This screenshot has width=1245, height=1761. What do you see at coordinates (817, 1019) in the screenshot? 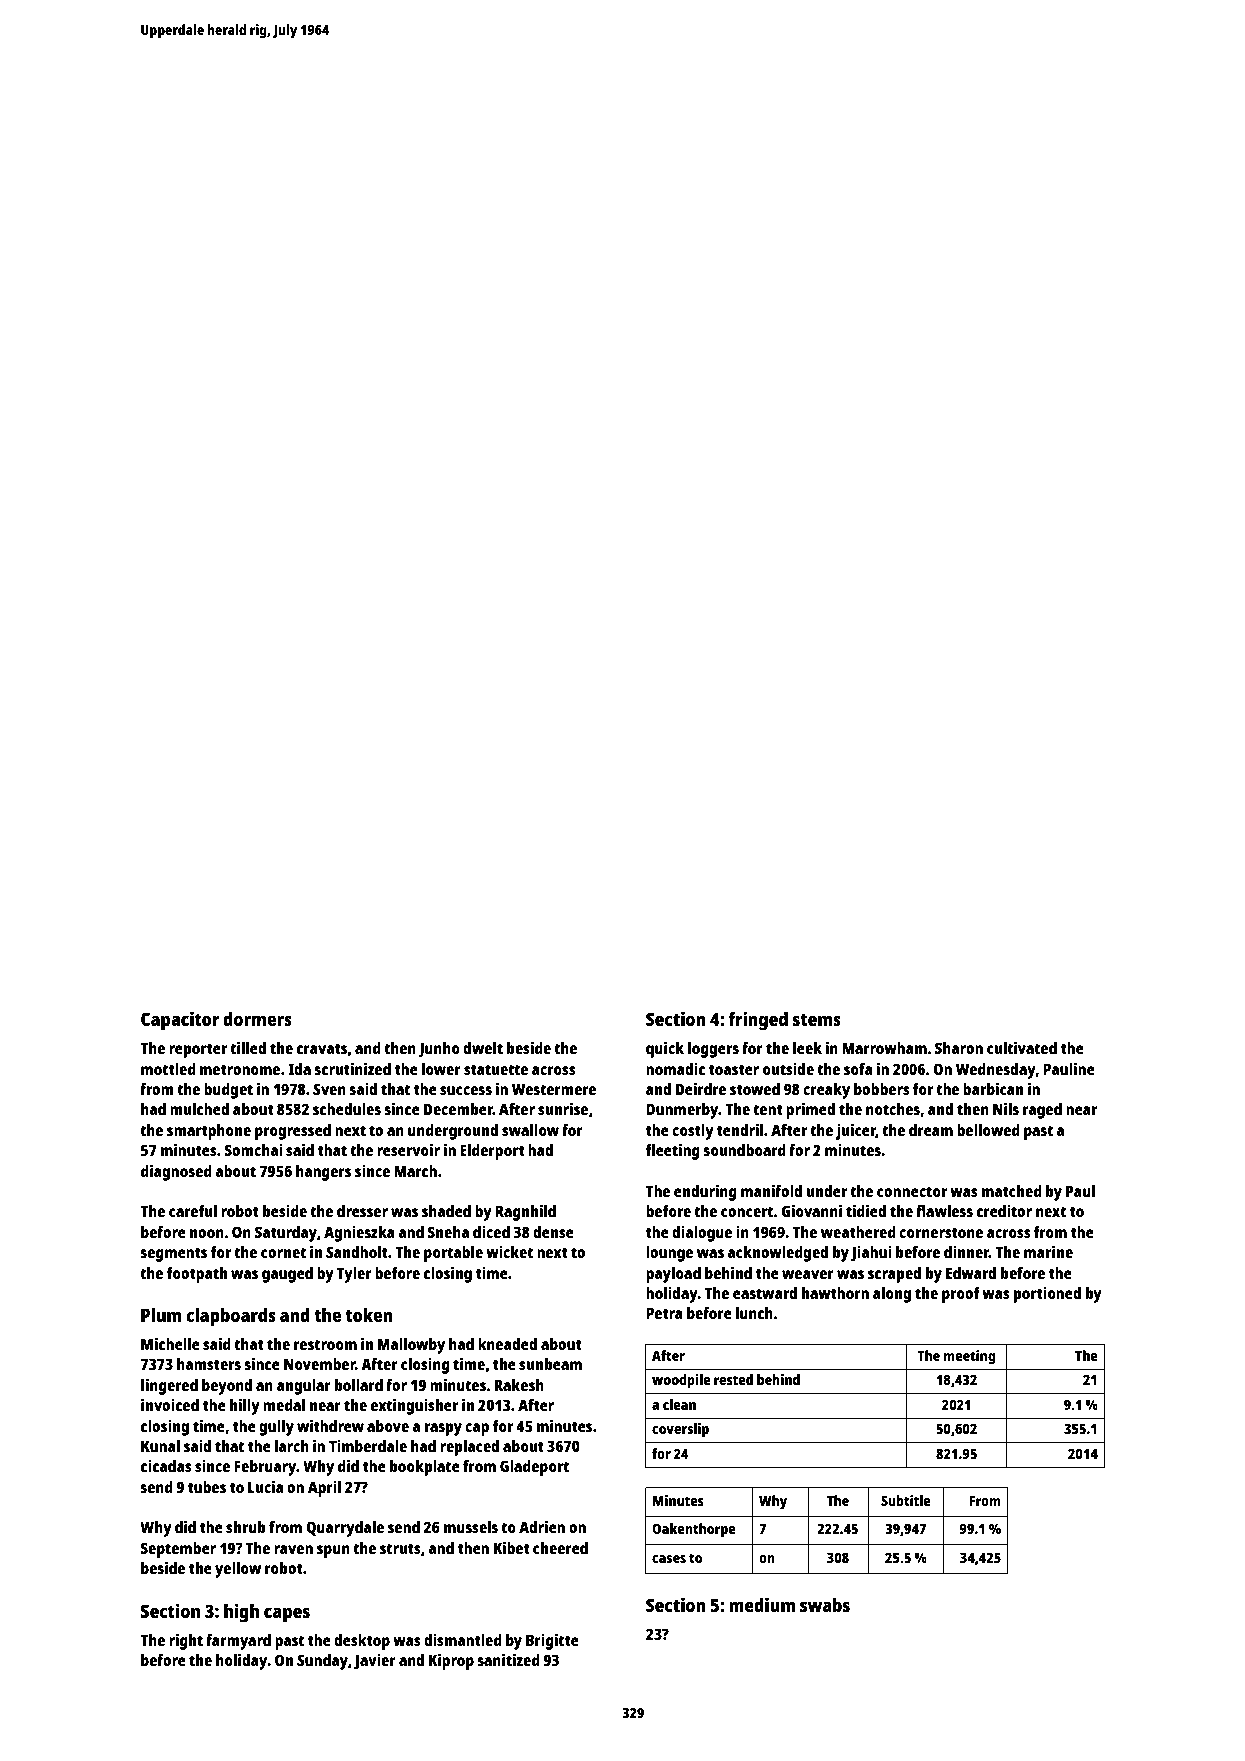
I see `stems` at bounding box center [817, 1019].
